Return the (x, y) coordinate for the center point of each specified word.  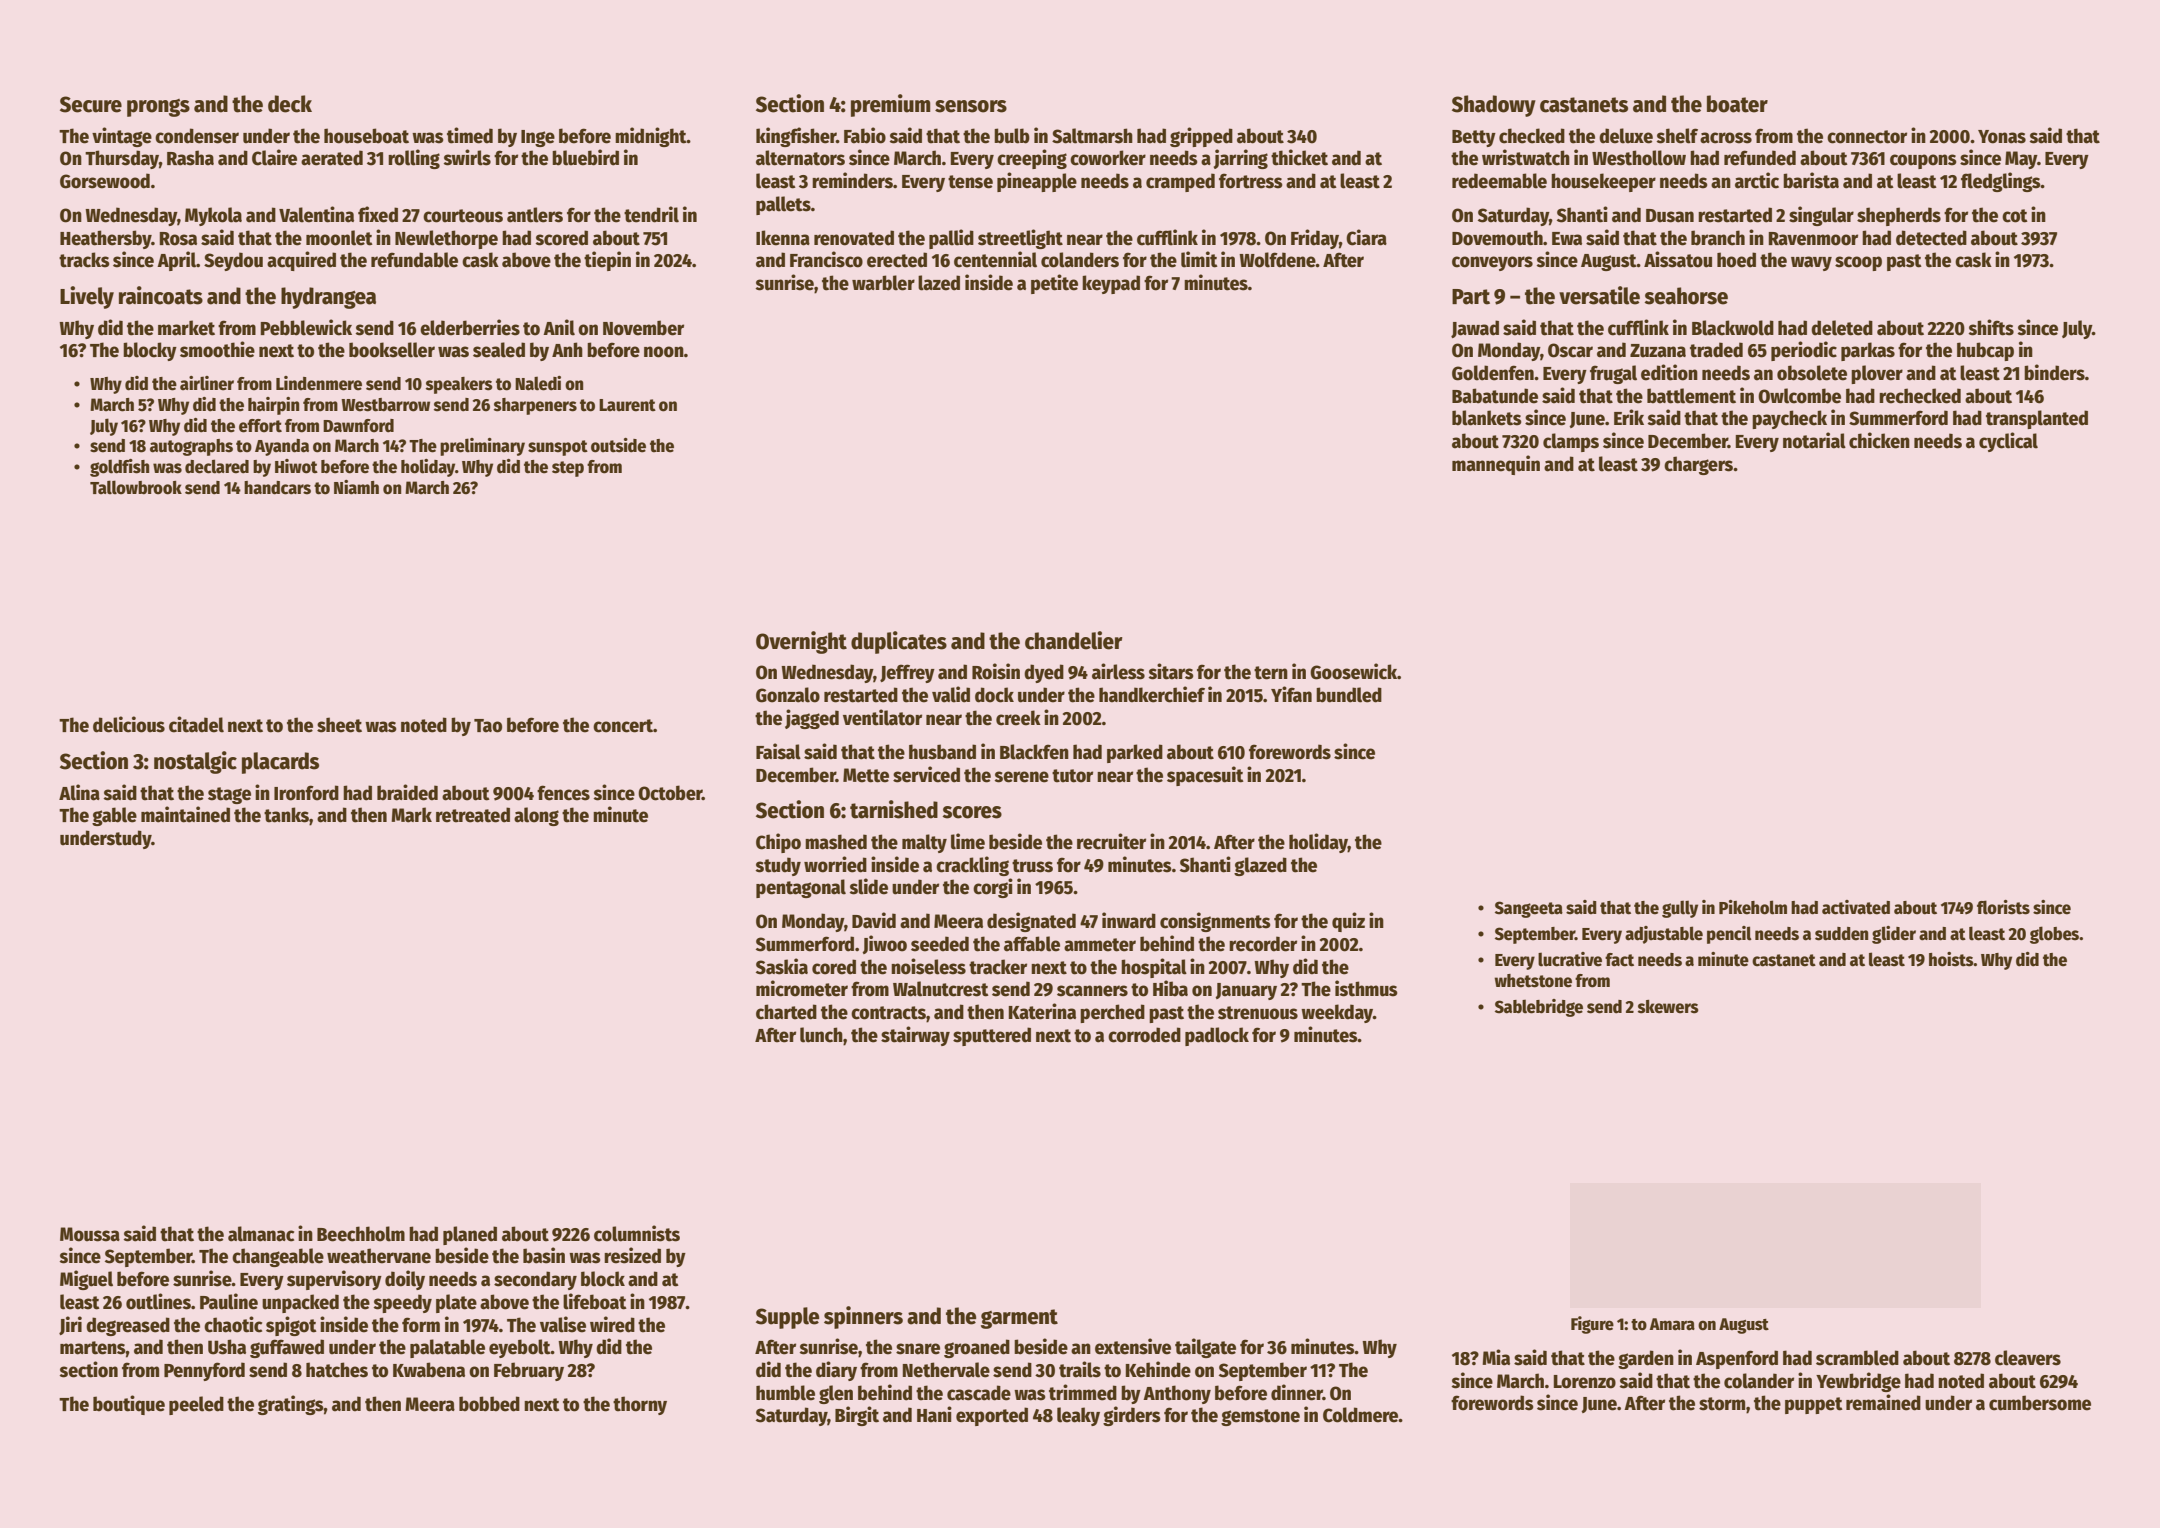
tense (970, 182)
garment (1019, 1319)
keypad (1111, 284)
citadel (196, 724)
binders (2054, 372)
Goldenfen (1493, 373)
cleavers (2028, 1358)
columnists (637, 1233)
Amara (1672, 1324)
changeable (278, 1257)
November (643, 328)
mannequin (1496, 465)
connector (1867, 137)
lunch (821, 1035)
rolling (414, 159)
